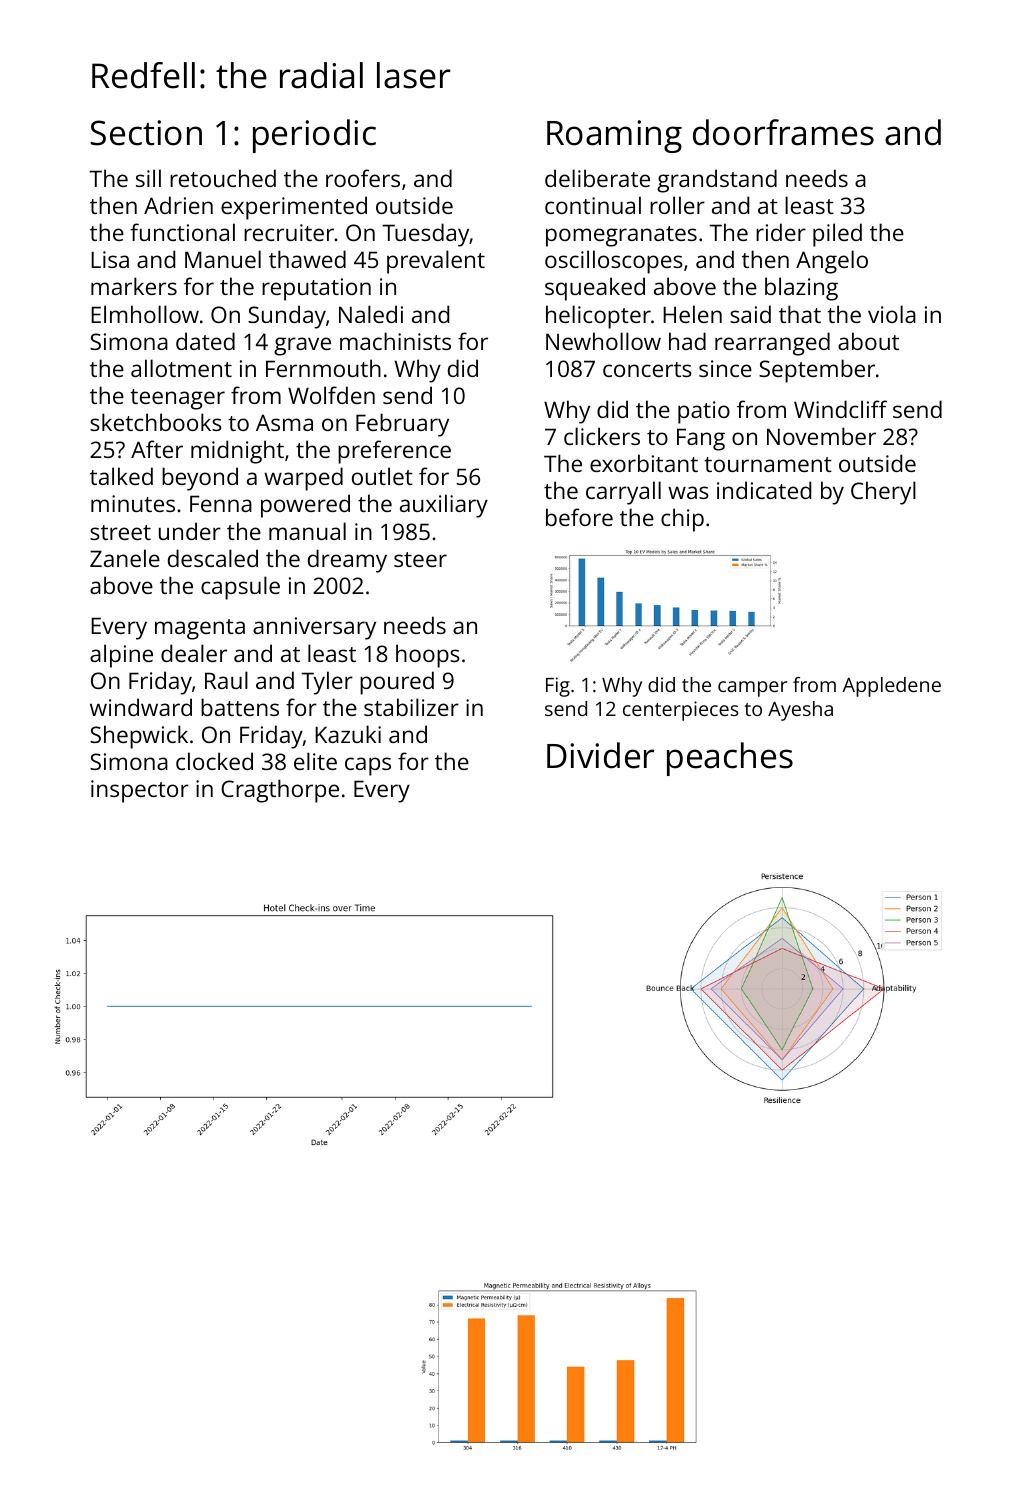 The width and height of the image is (1034, 1498). What do you see at coordinates (146, 133) in the image?
I see `Section` at bounding box center [146, 133].
